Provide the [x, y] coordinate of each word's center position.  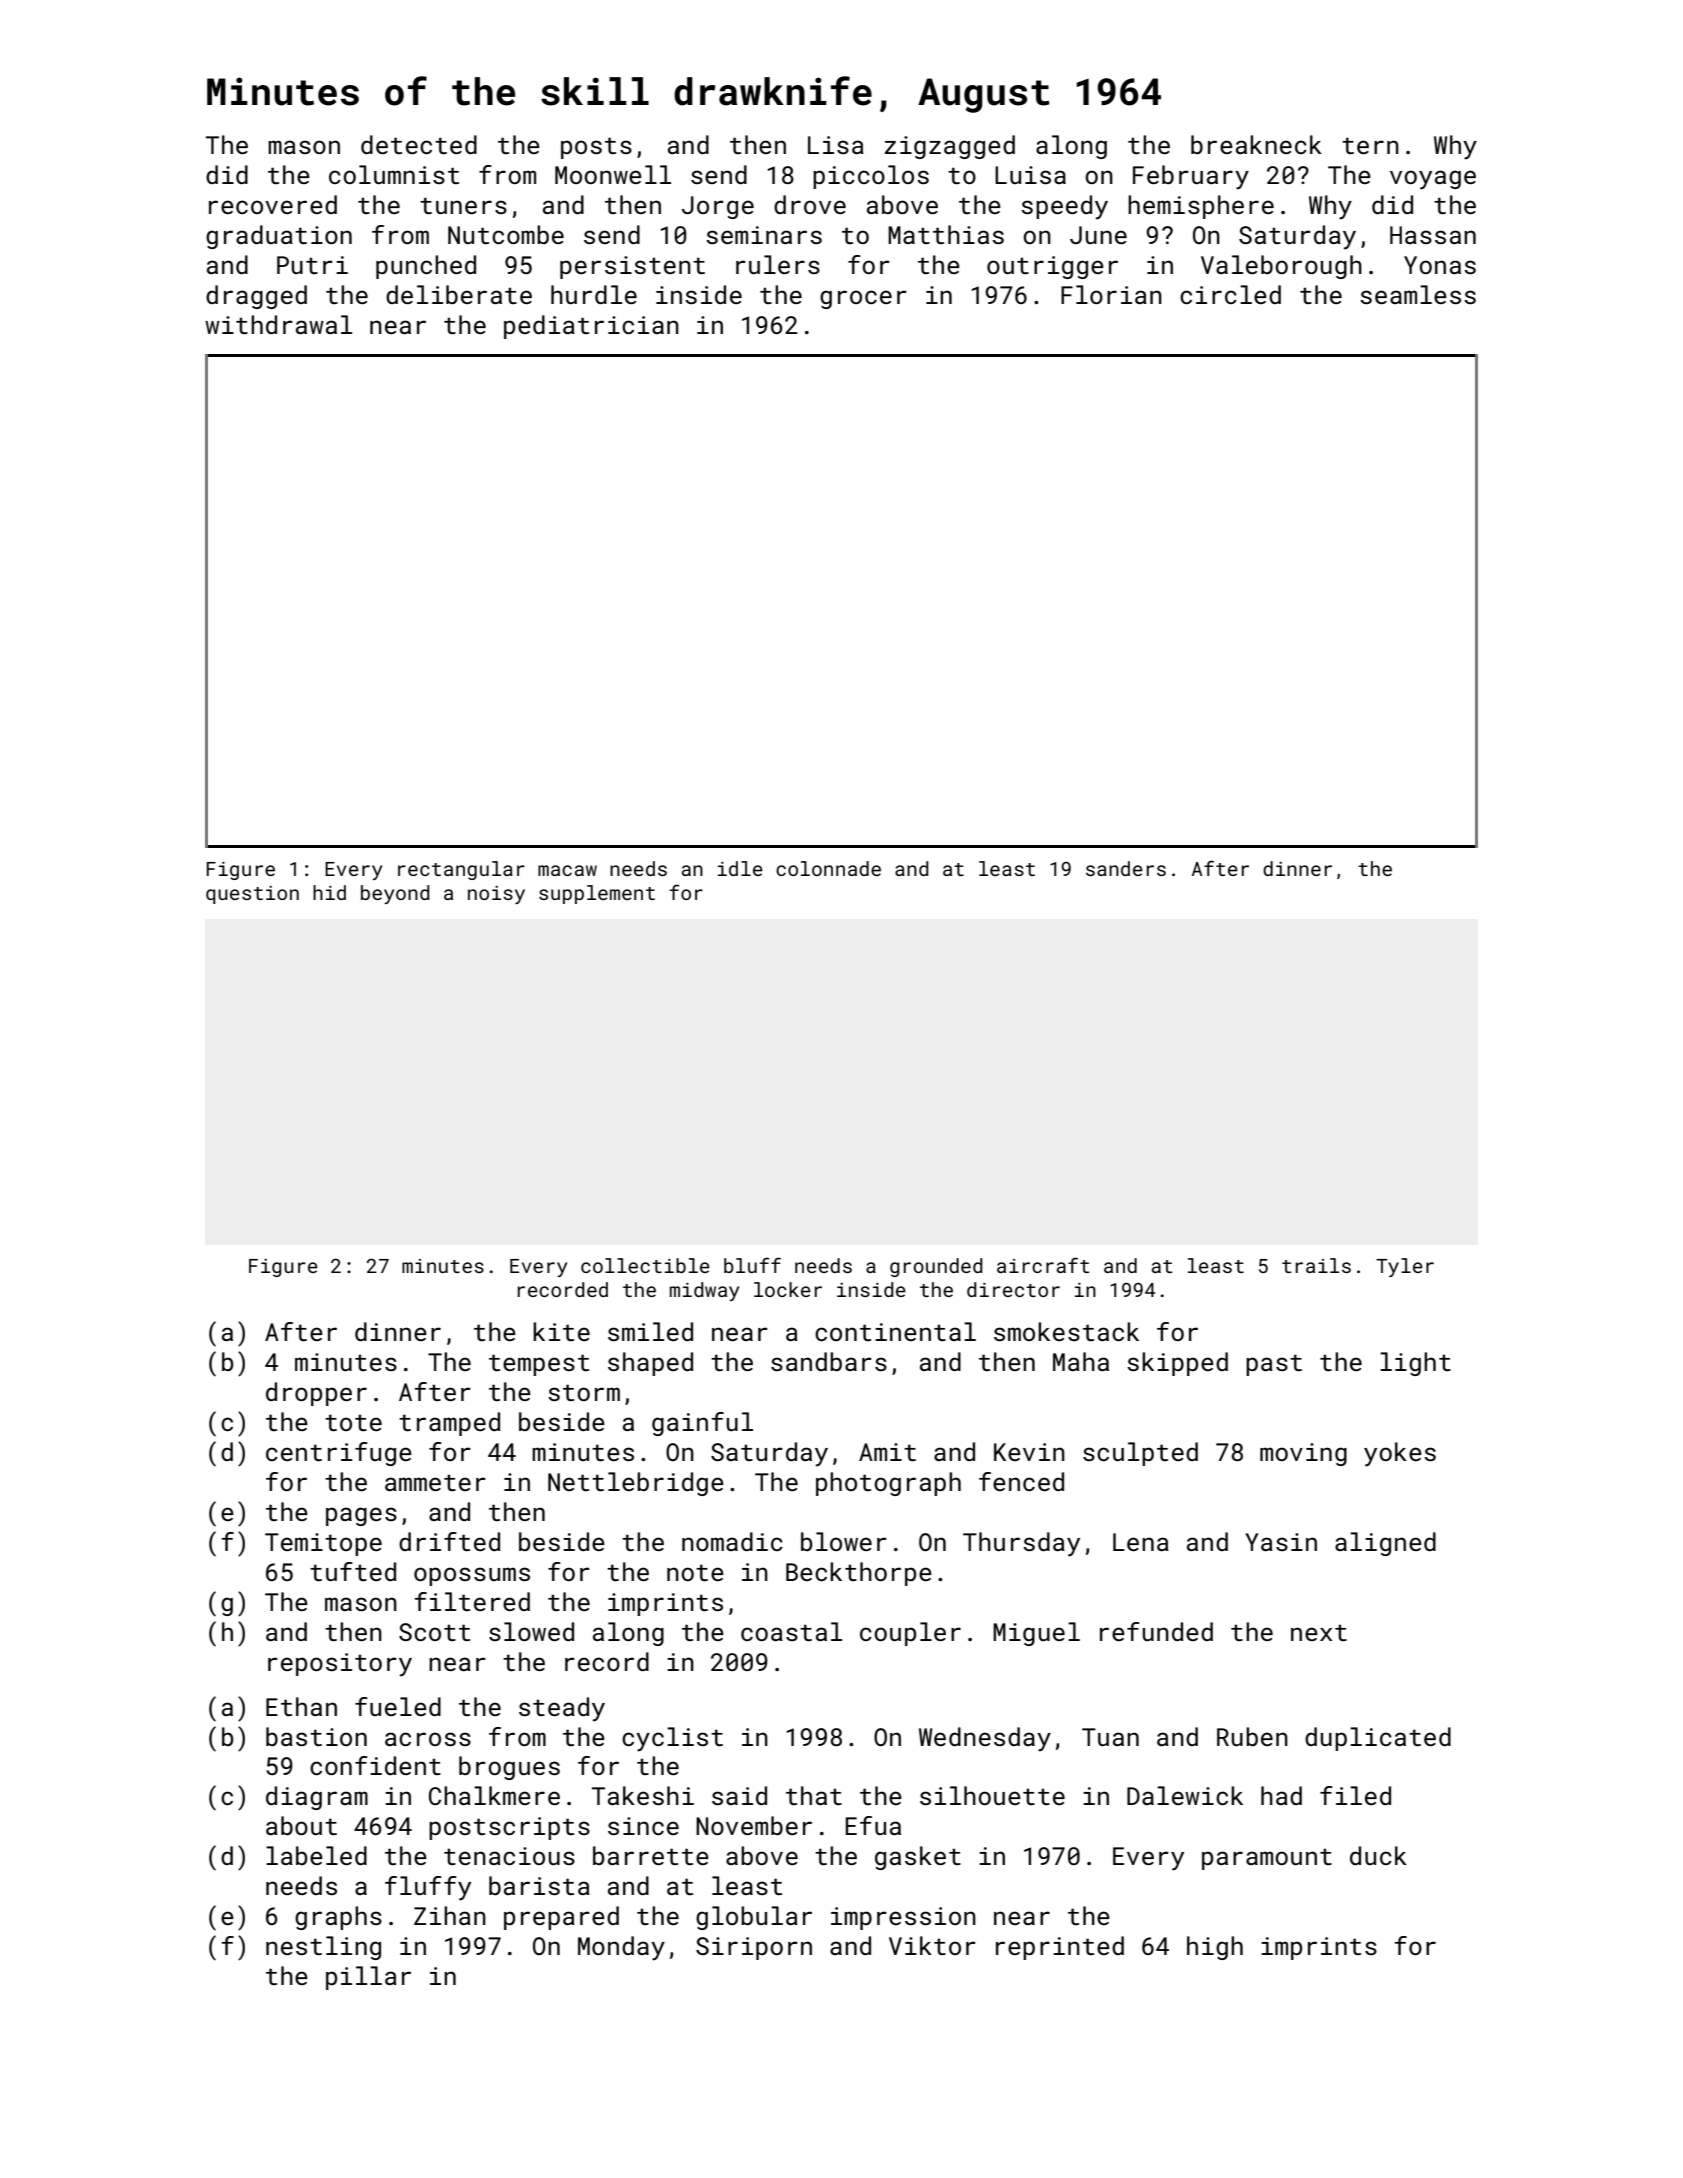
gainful [702, 1424]
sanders [1126, 868]
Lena [1141, 1542]
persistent [632, 267]
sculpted [1140, 1454]
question [252, 895]
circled [1230, 294]
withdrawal [278, 324]
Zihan [450, 1915]
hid [329, 892]
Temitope [323, 1544]
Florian [1111, 294]
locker [788, 1289]
